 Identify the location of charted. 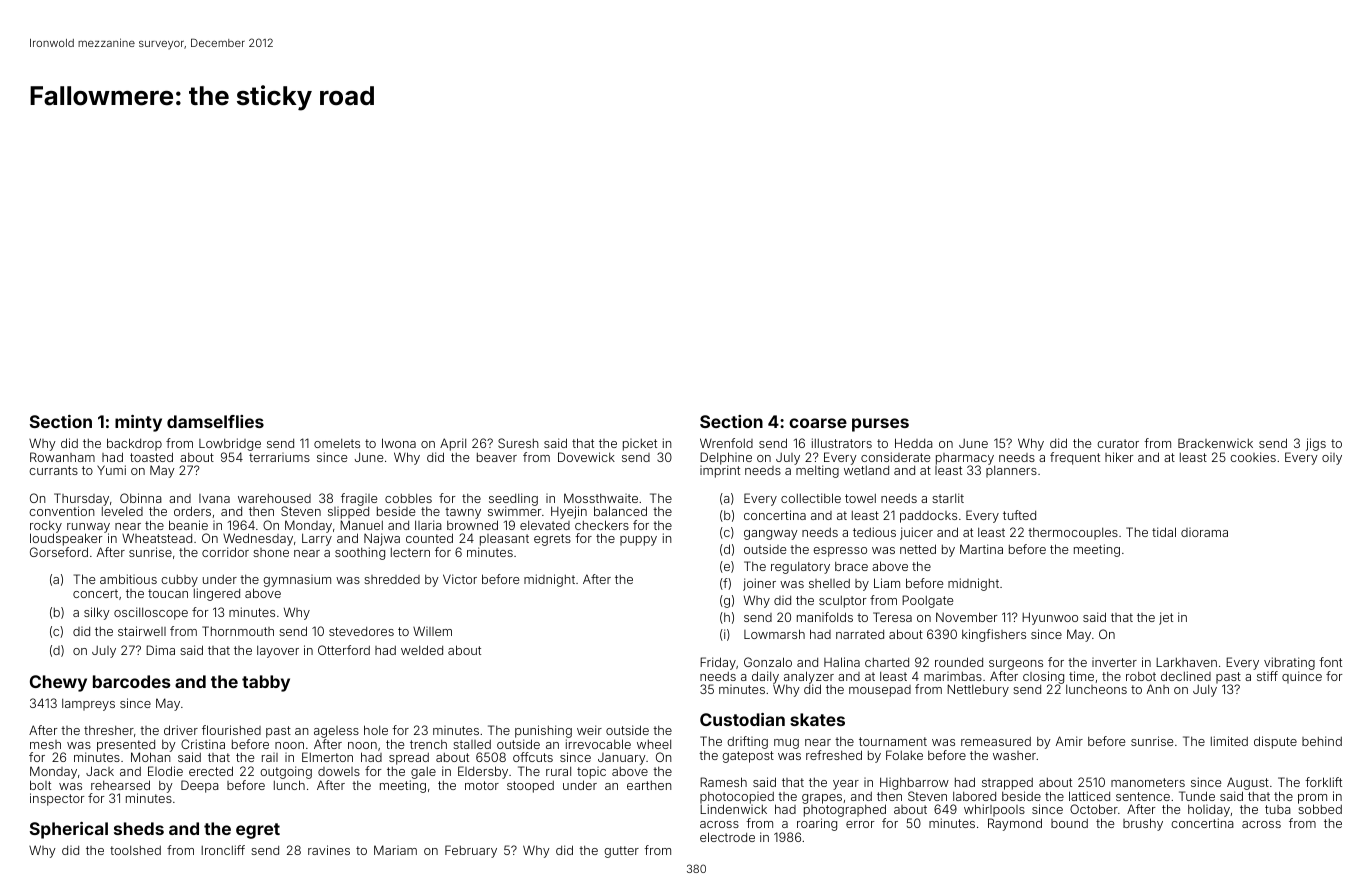
(887, 662).
